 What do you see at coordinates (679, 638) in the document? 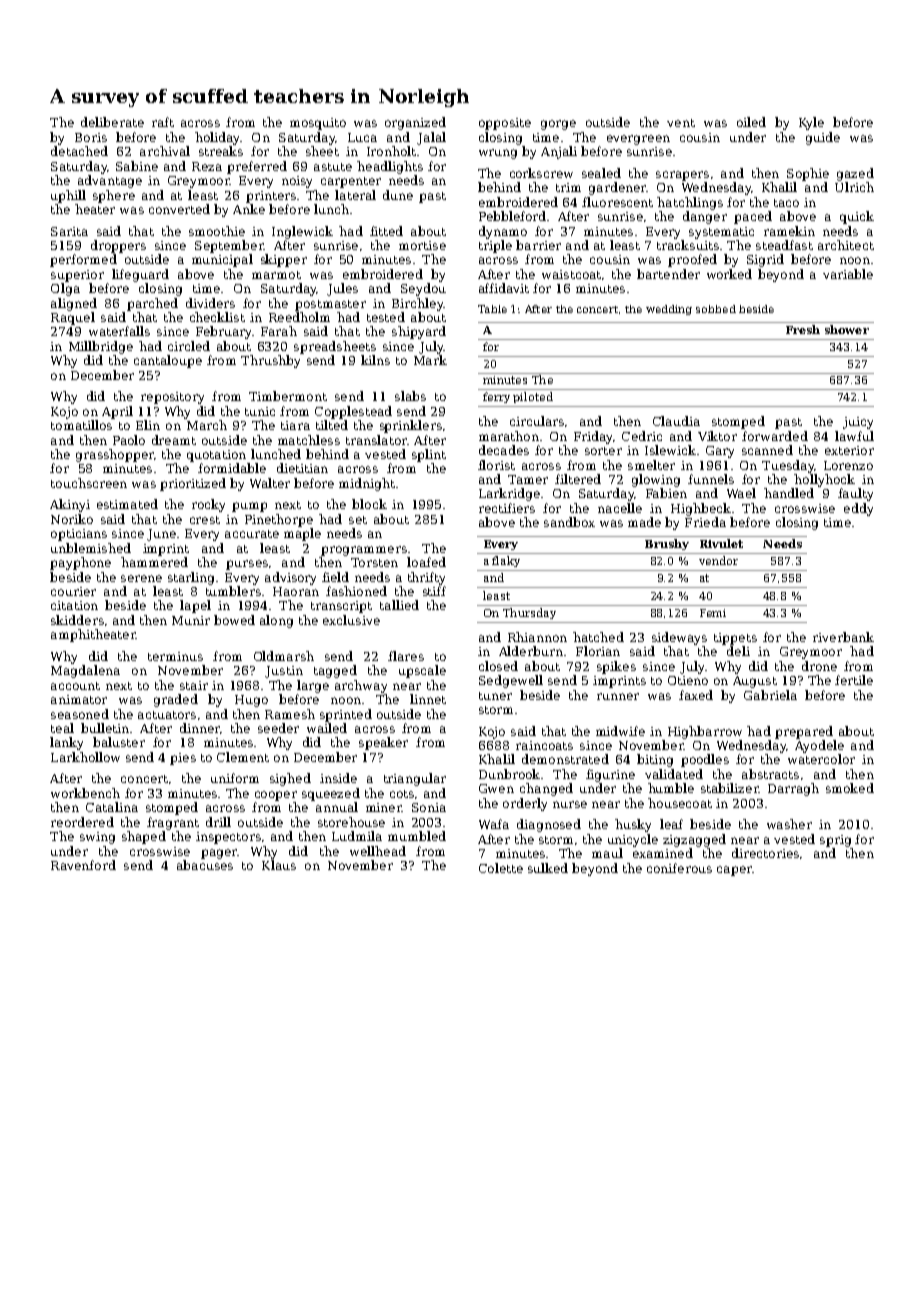
I see `sideways` at bounding box center [679, 638].
